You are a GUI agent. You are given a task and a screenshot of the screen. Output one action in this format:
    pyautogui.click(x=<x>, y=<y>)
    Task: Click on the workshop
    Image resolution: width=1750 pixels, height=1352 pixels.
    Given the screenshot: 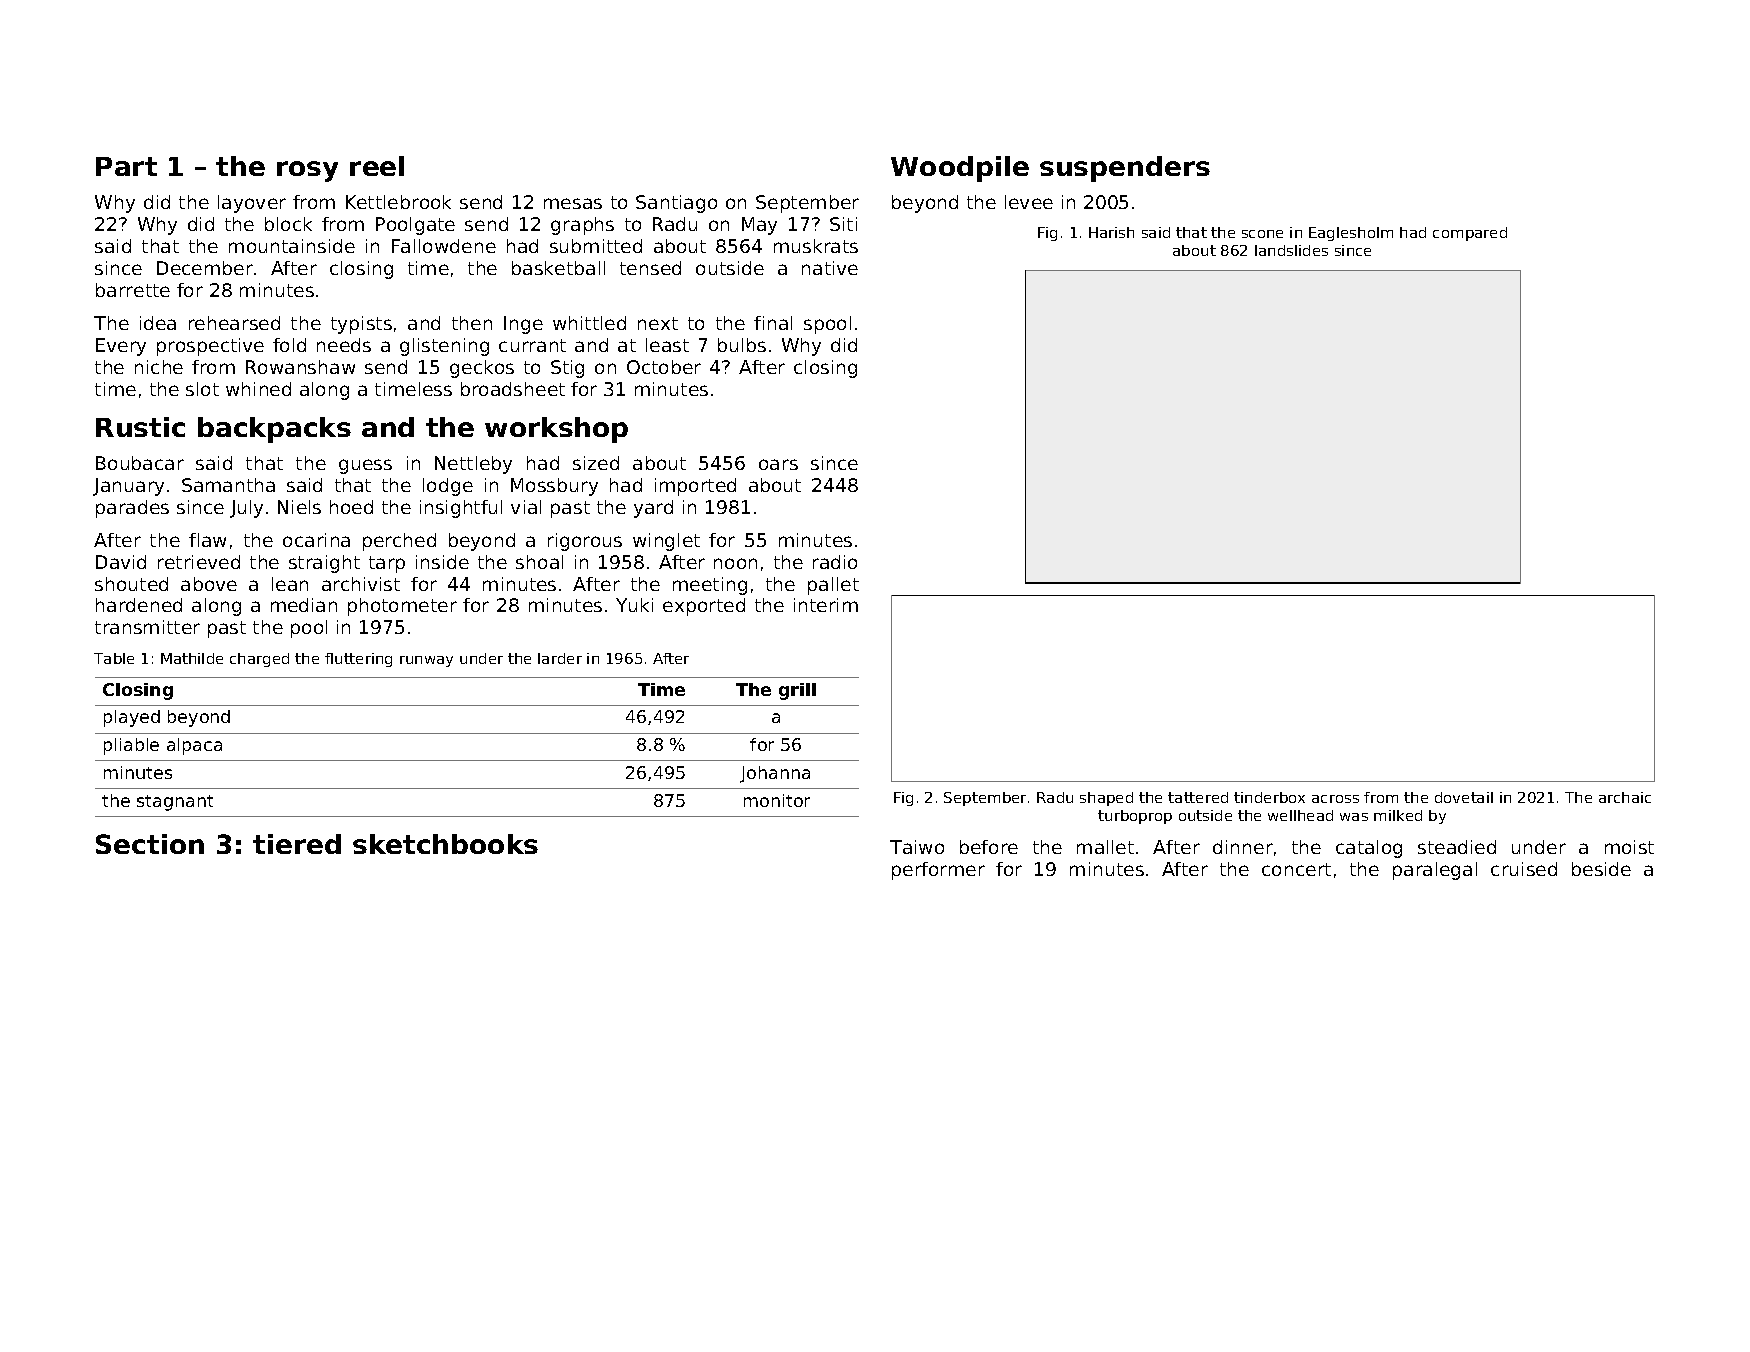 What is the action you would take?
    pyautogui.click(x=556, y=430)
